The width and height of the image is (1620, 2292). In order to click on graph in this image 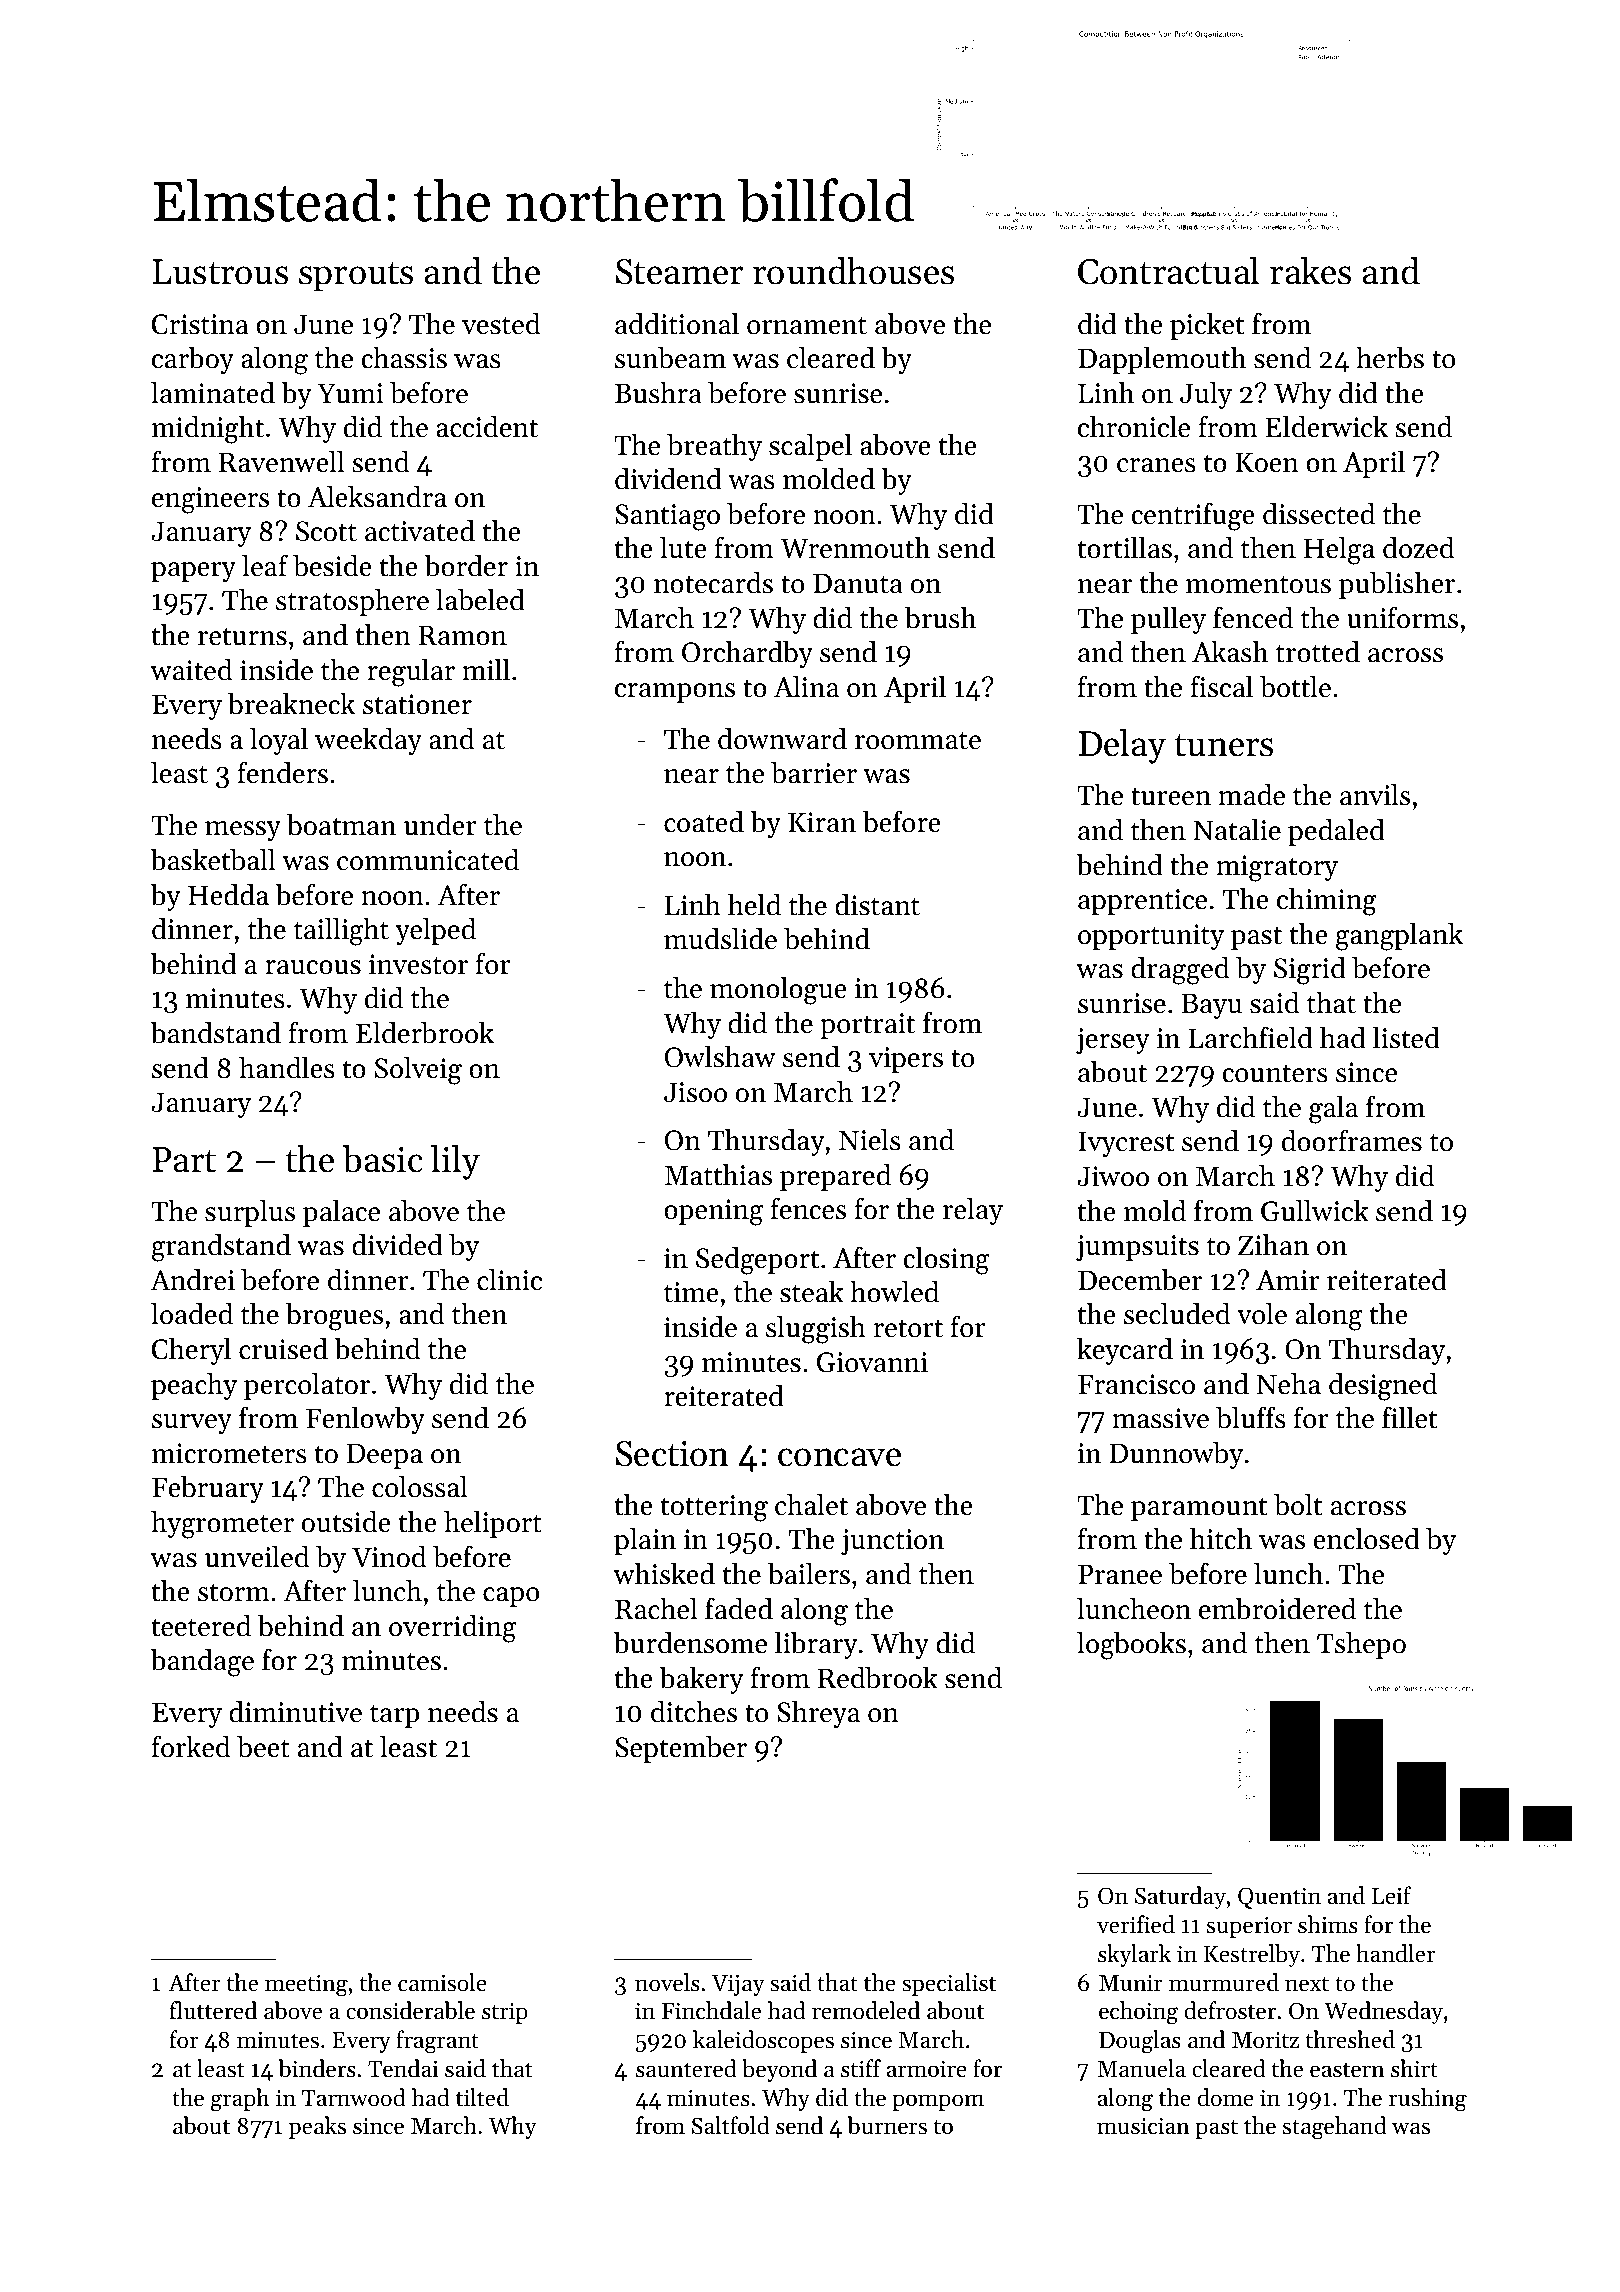, I will do `click(240, 2100)`.
